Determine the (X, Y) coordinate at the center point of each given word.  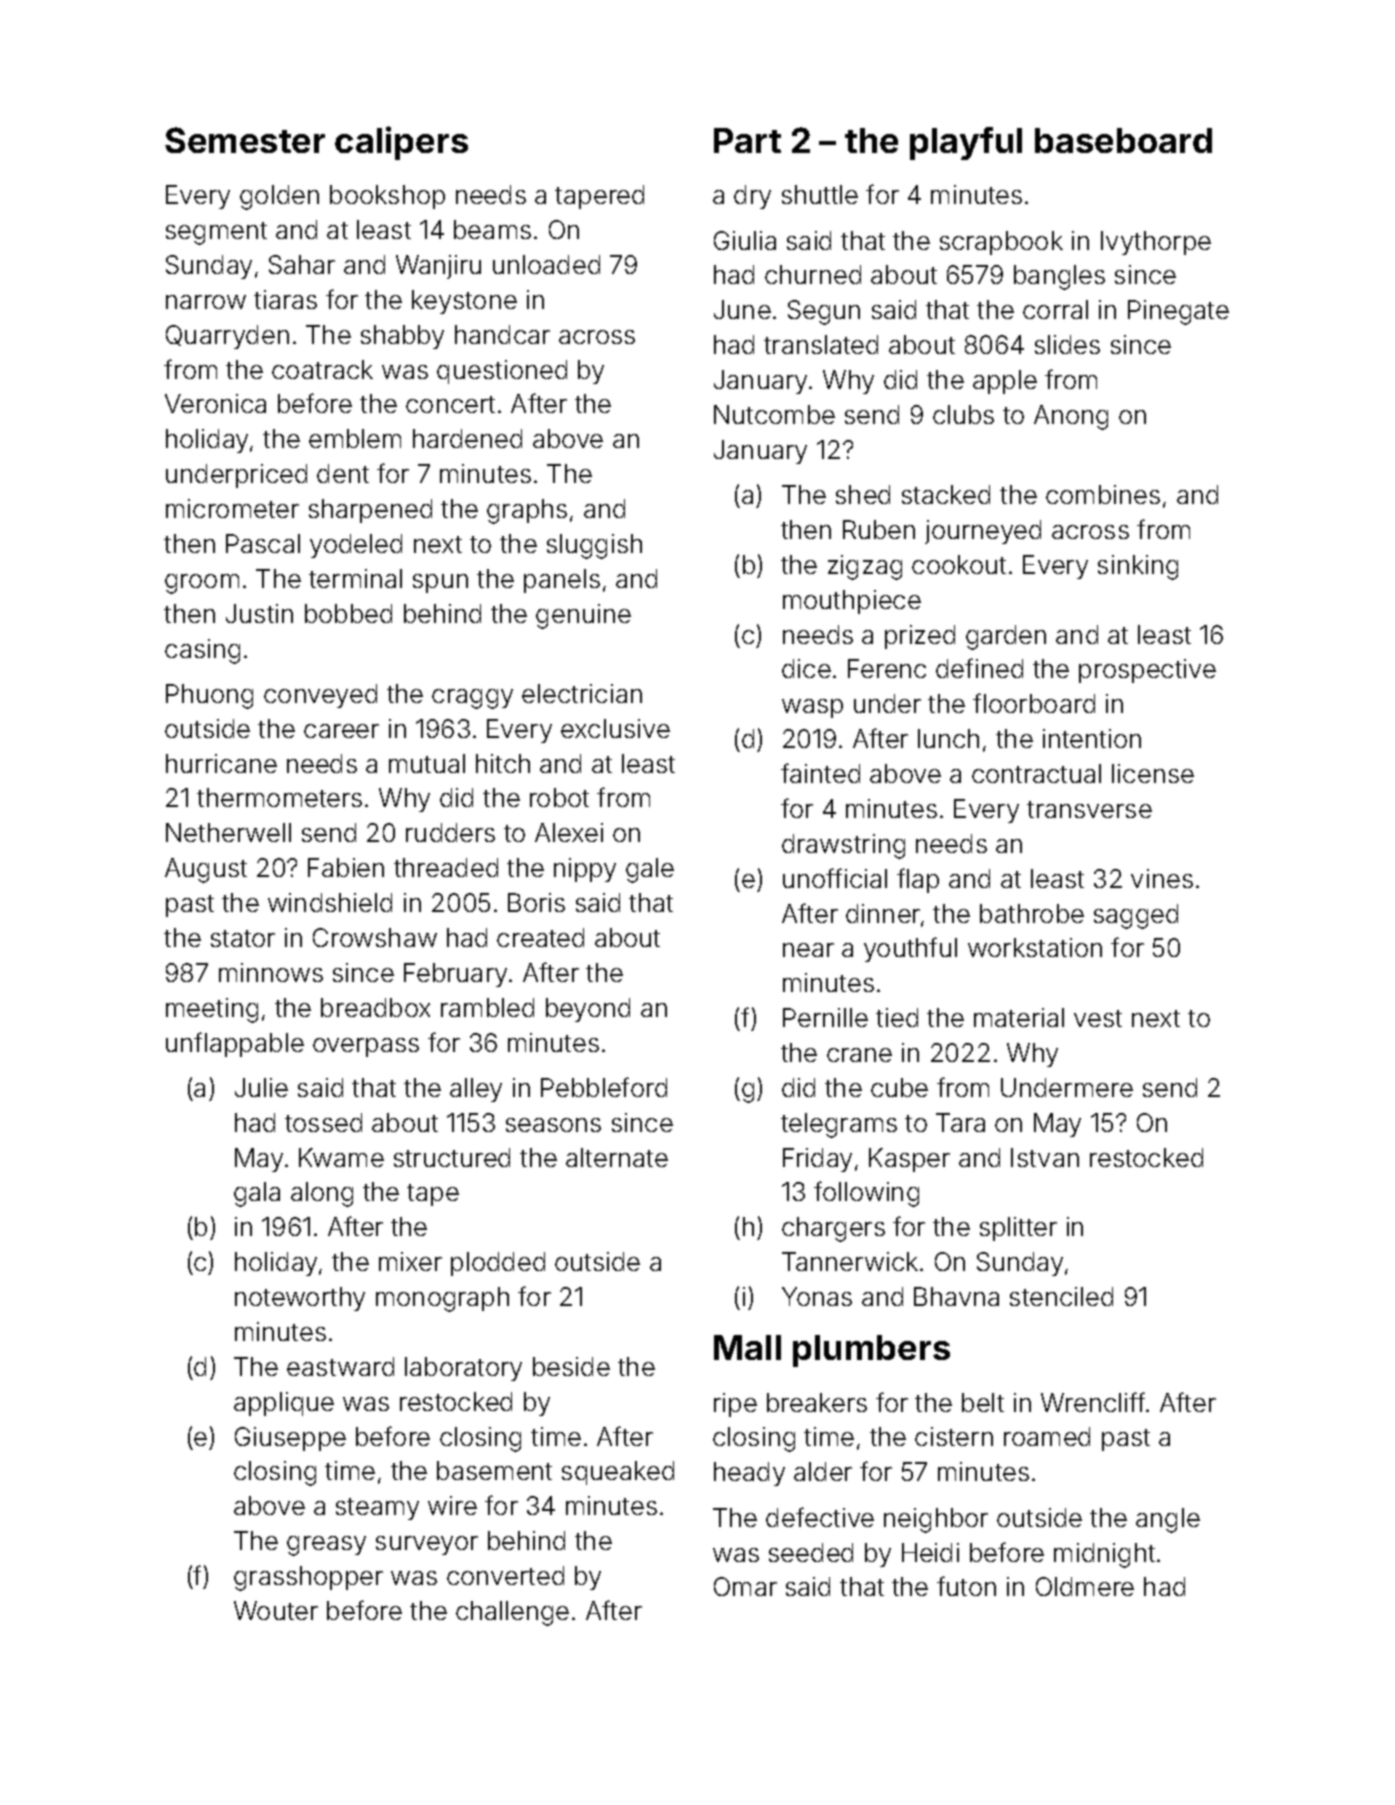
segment (216, 233)
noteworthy (300, 1299)
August (206, 870)
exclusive (615, 728)
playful (966, 143)
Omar (745, 1586)
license (1153, 773)
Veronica (215, 403)
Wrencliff (1094, 1402)
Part (747, 140)
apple (1005, 382)
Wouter (276, 1610)
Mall (747, 1347)
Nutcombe (774, 414)
